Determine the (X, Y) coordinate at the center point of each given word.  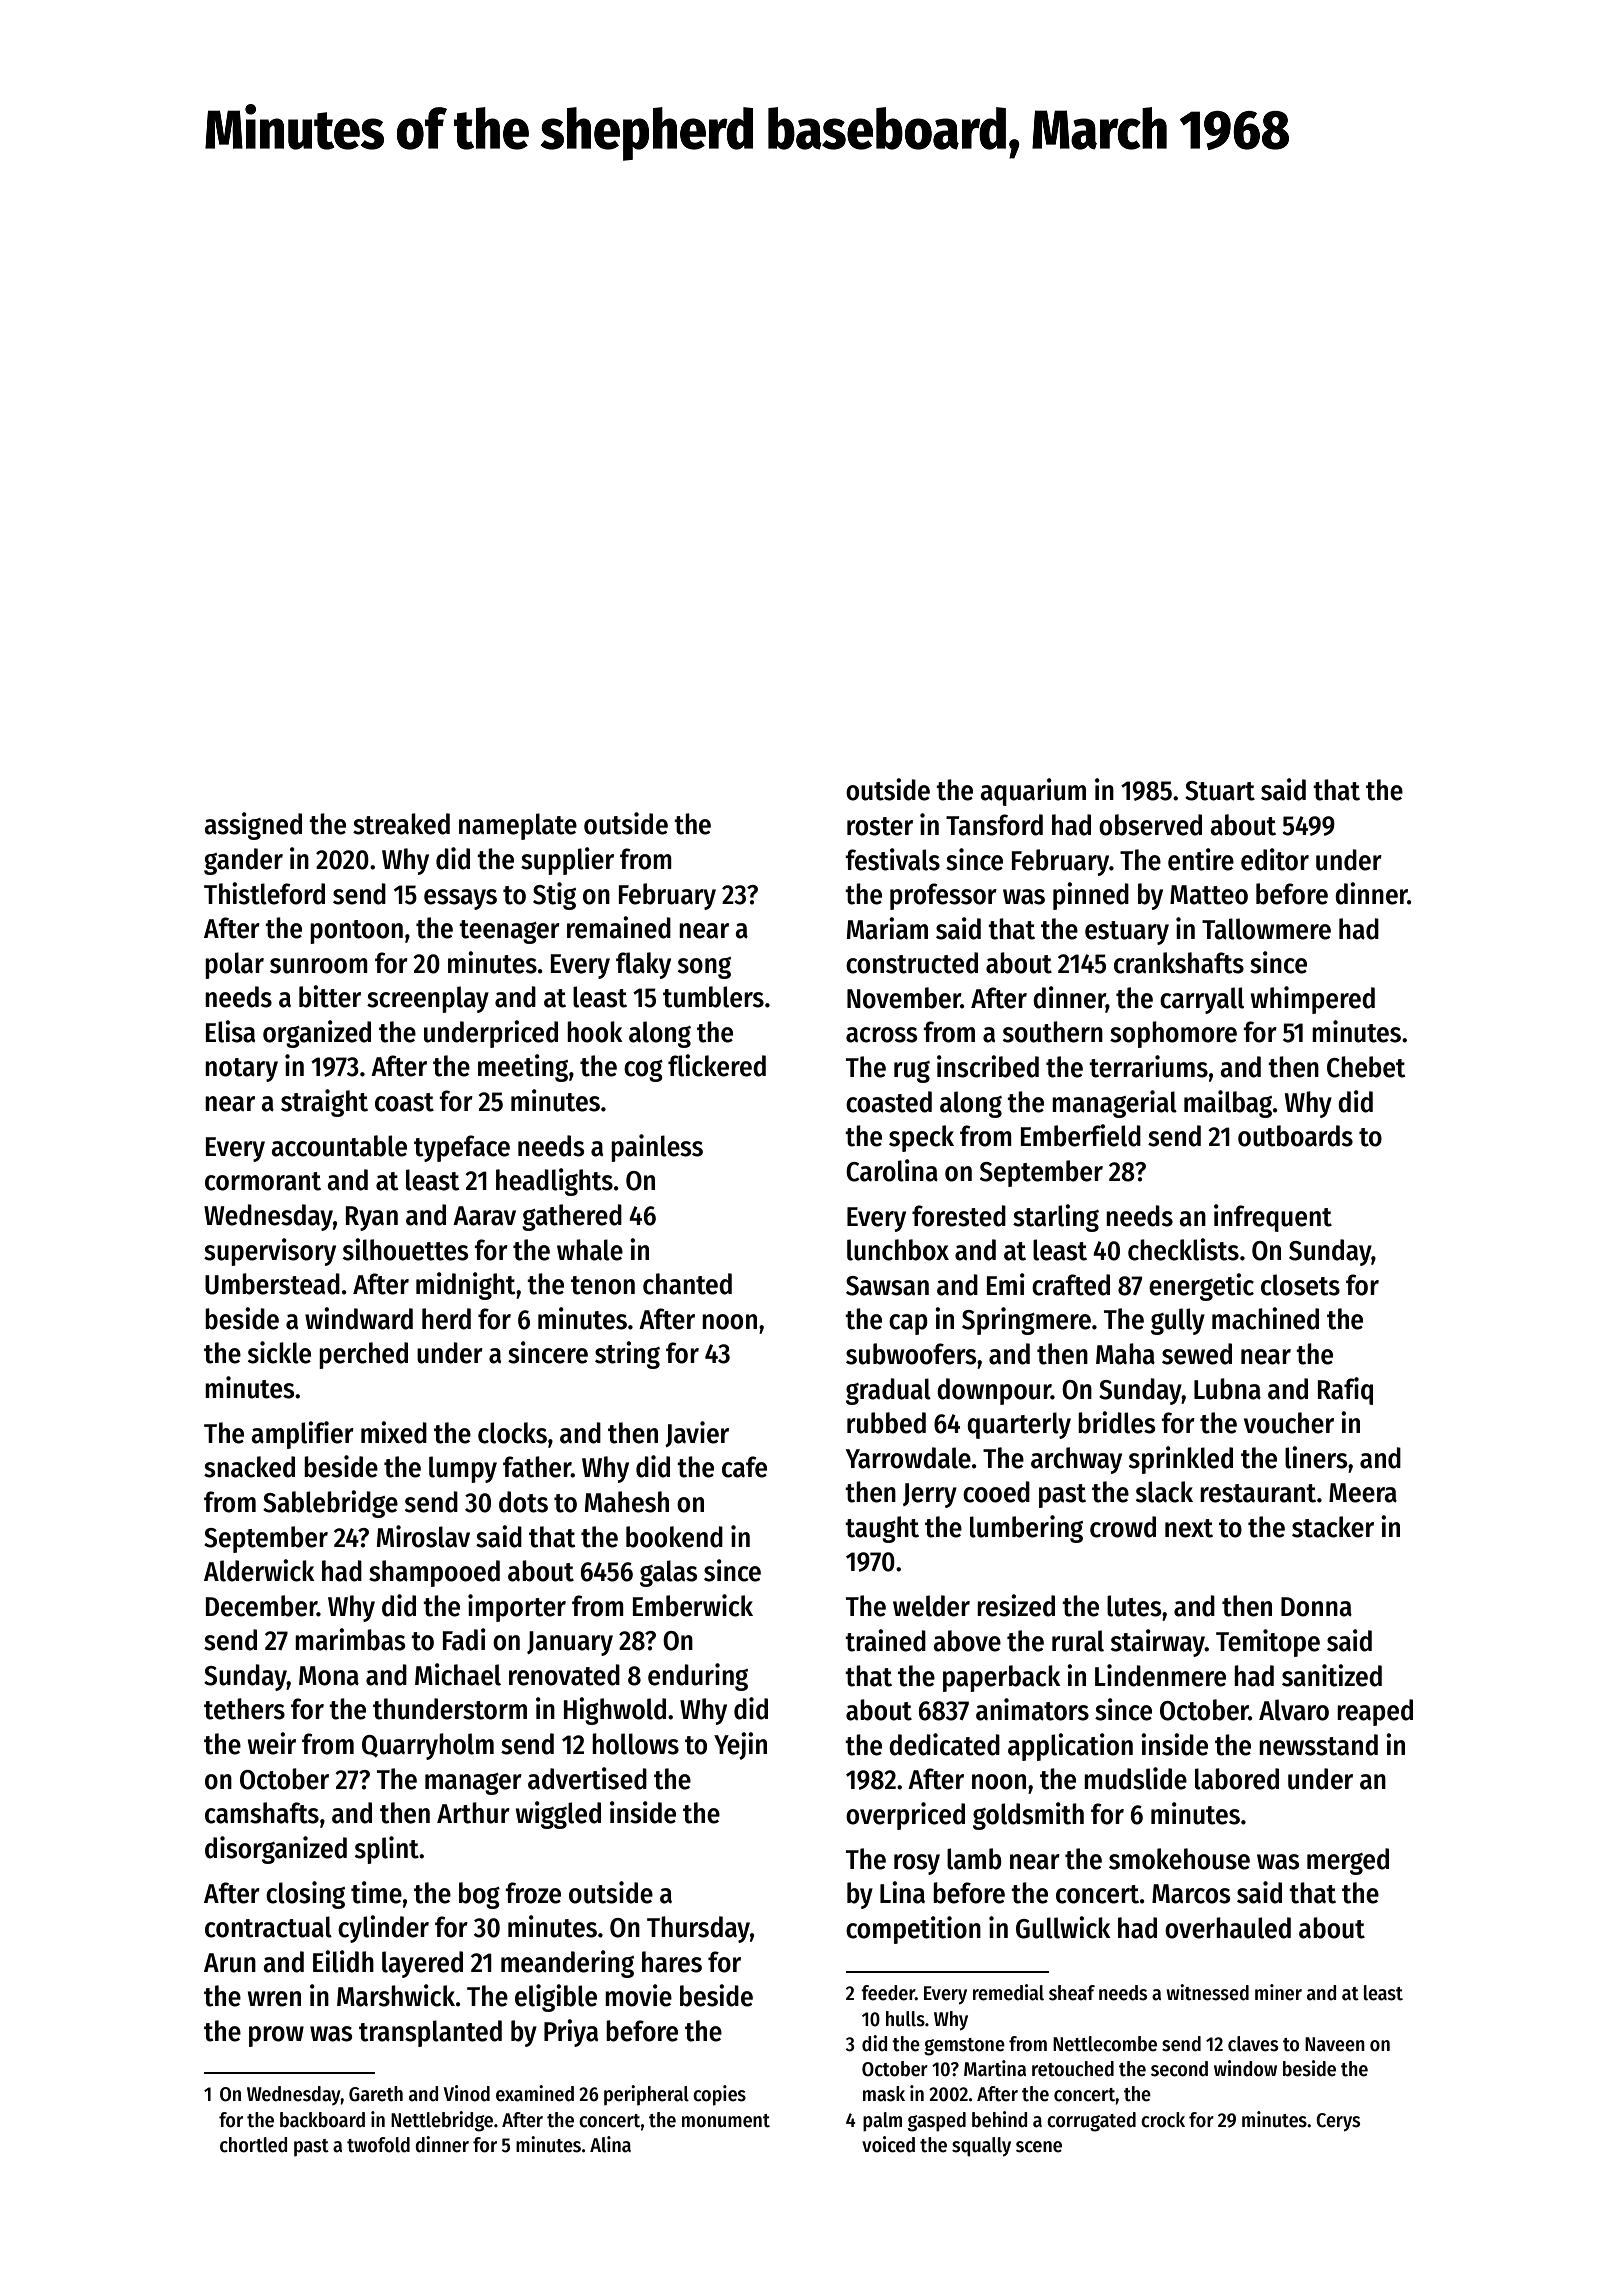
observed (1150, 825)
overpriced (905, 1816)
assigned (253, 826)
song (704, 968)
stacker (1333, 1527)
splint (387, 1850)
